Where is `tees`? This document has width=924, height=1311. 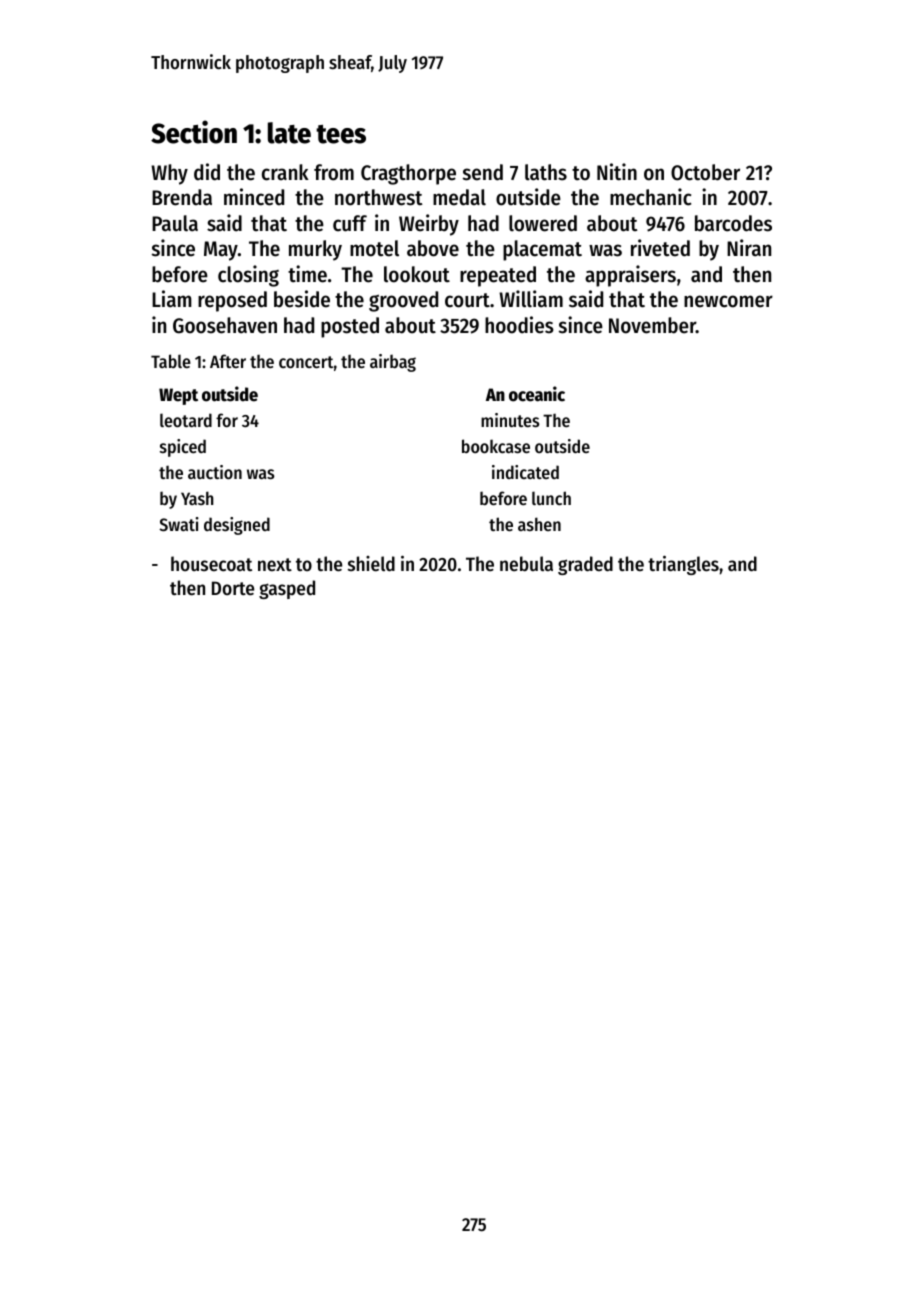 tees is located at coordinates (341, 134).
